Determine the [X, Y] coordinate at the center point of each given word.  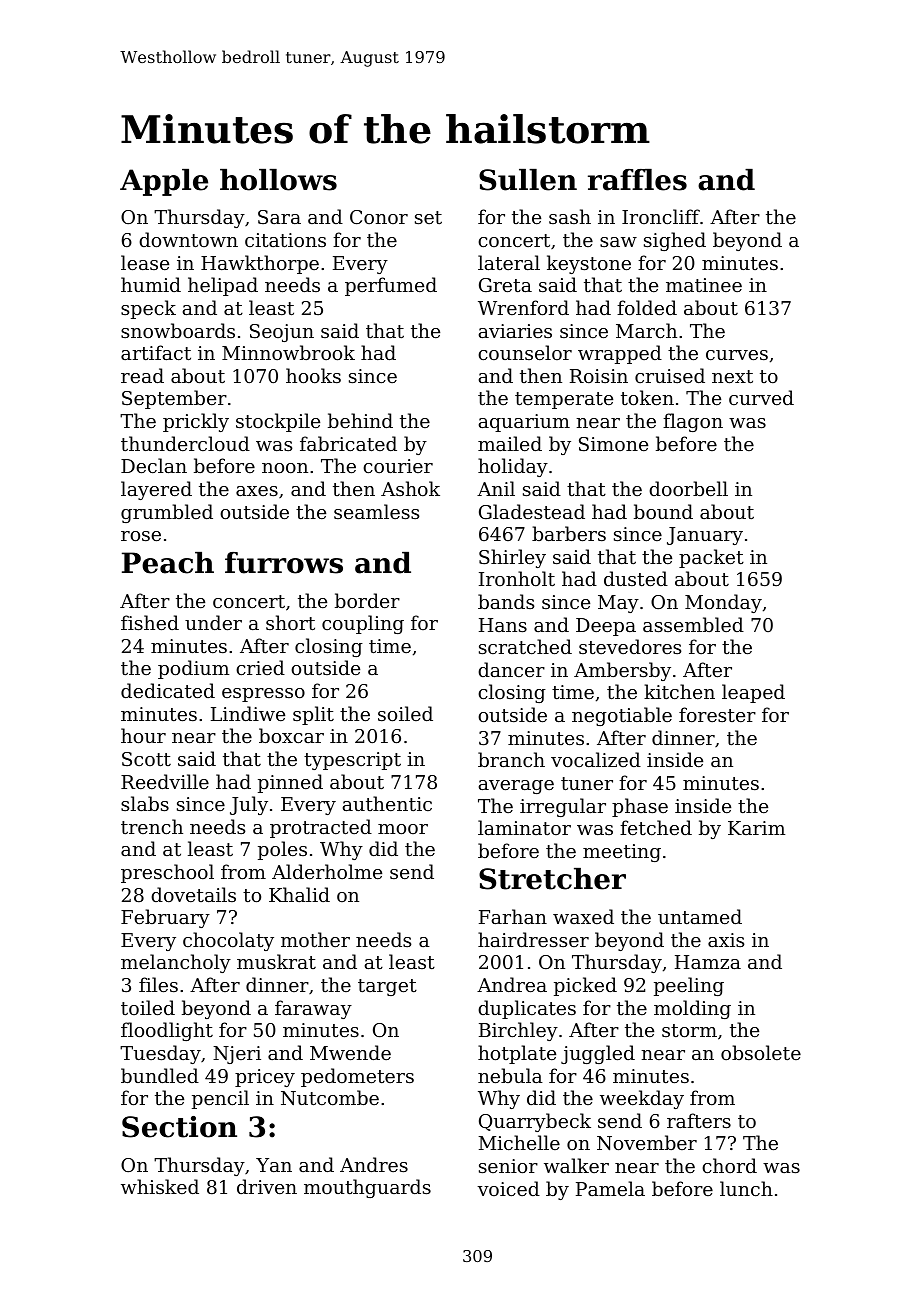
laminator [524, 827]
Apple [164, 182]
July [249, 805]
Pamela [610, 1188]
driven [267, 1186]
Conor [379, 217]
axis [726, 940]
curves [737, 355]
